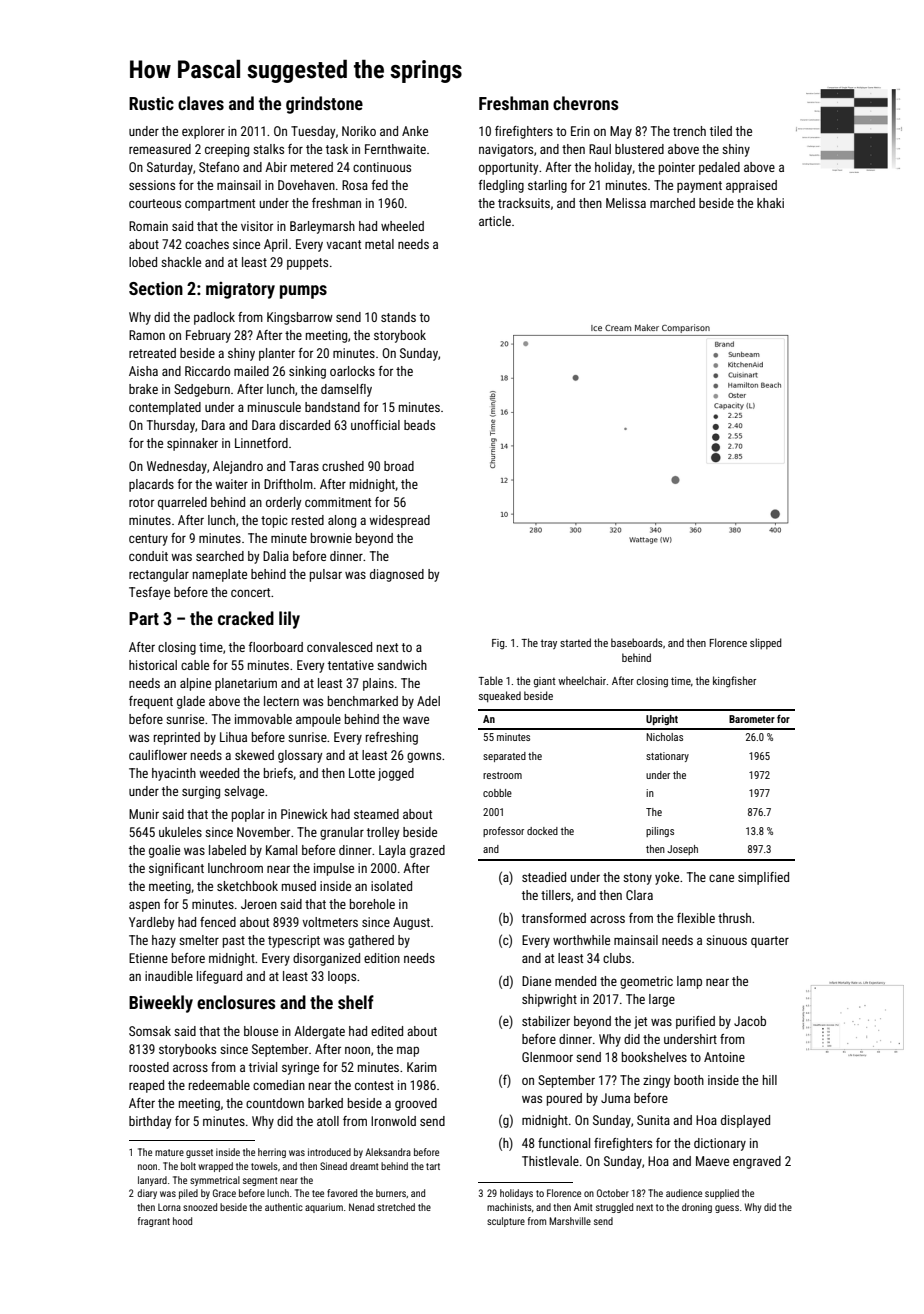 The width and height of the image is (924, 1314). What do you see at coordinates (506, 1222) in the image?
I see `sculpture` at bounding box center [506, 1222].
